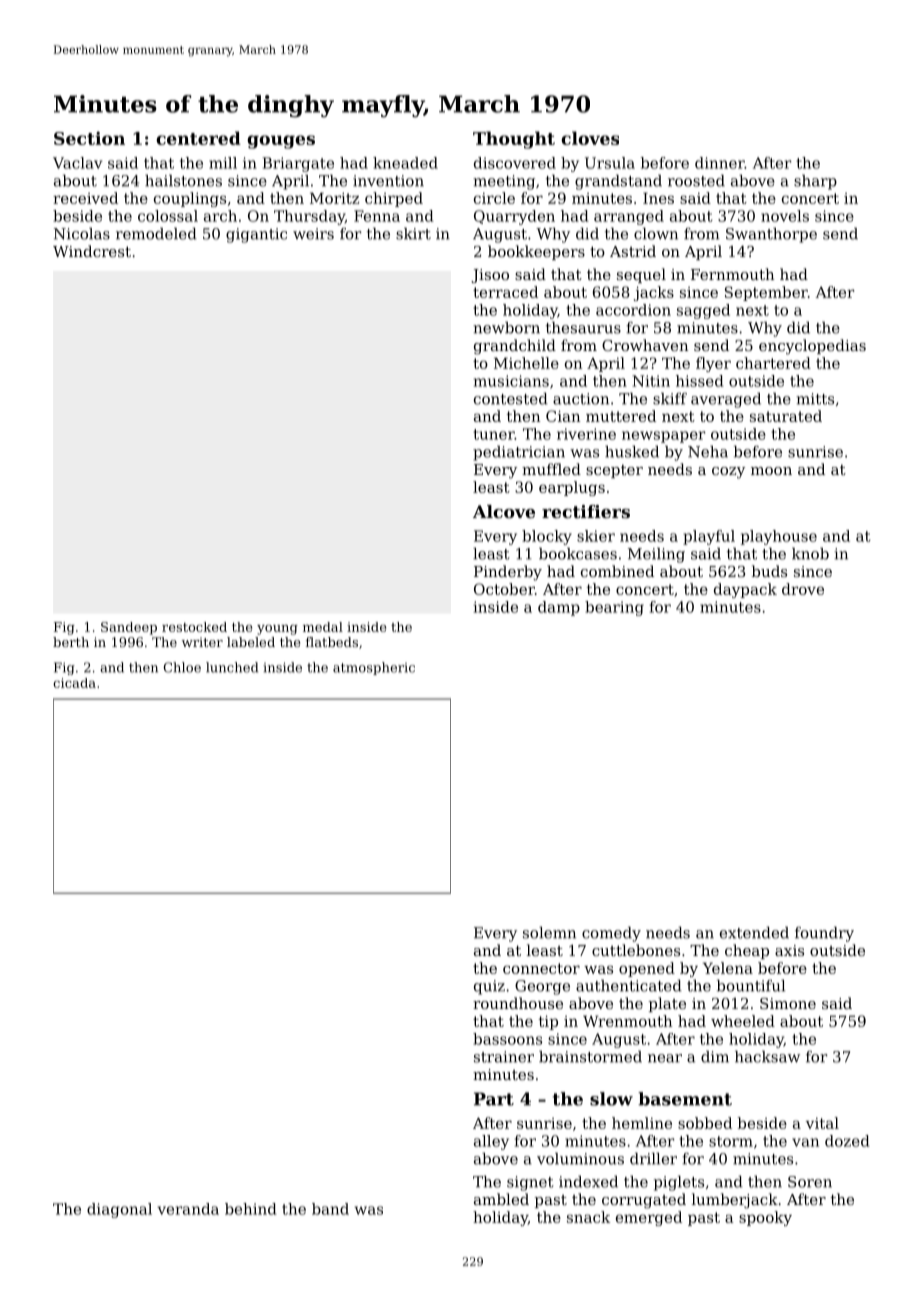 This screenshot has height=1308, width=924. What do you see at coordinates (614, 608) in the screenshot?
I see `bearing` at bounding box center [614, 608].
